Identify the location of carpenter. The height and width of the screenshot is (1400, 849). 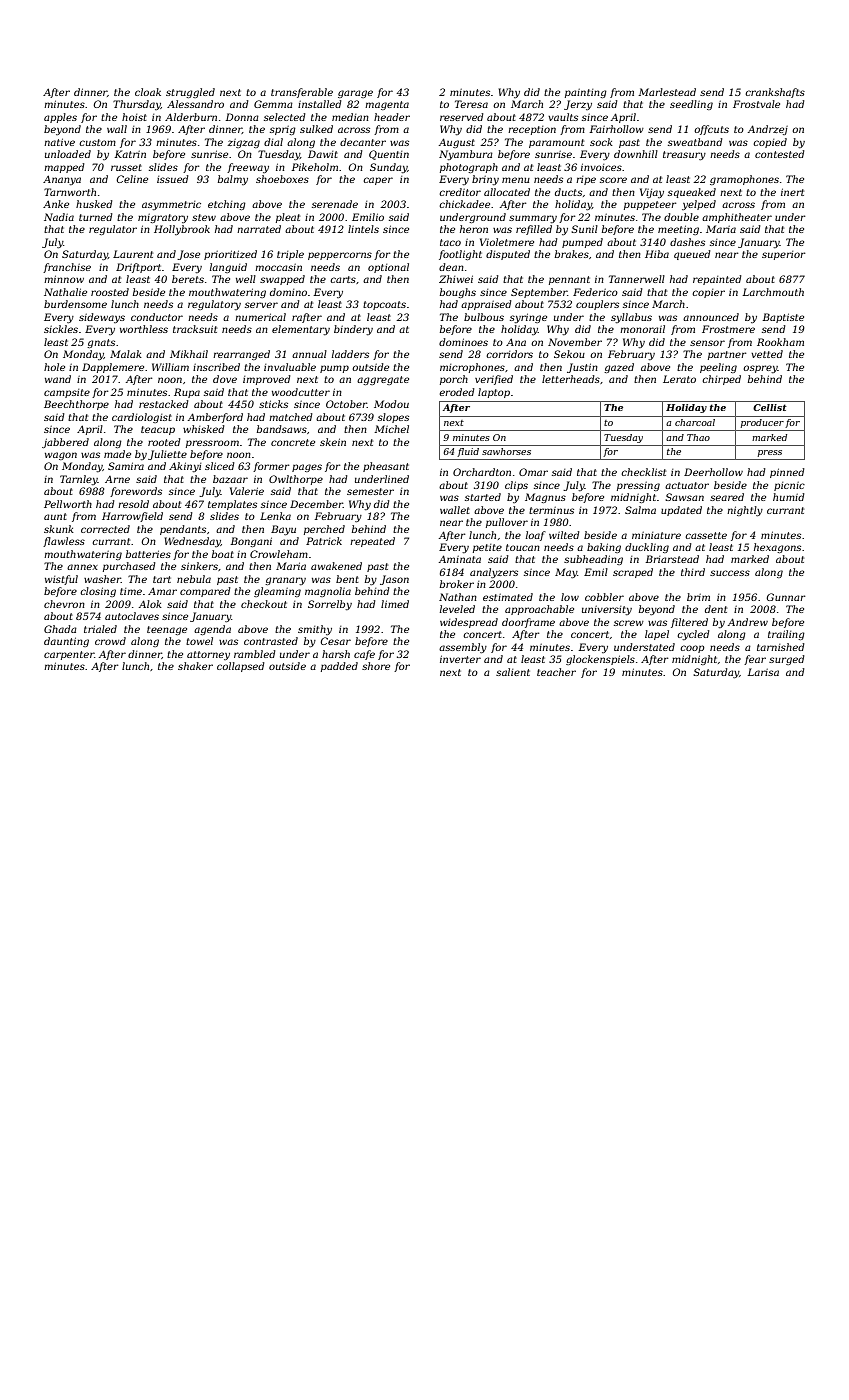
(69, 655).
